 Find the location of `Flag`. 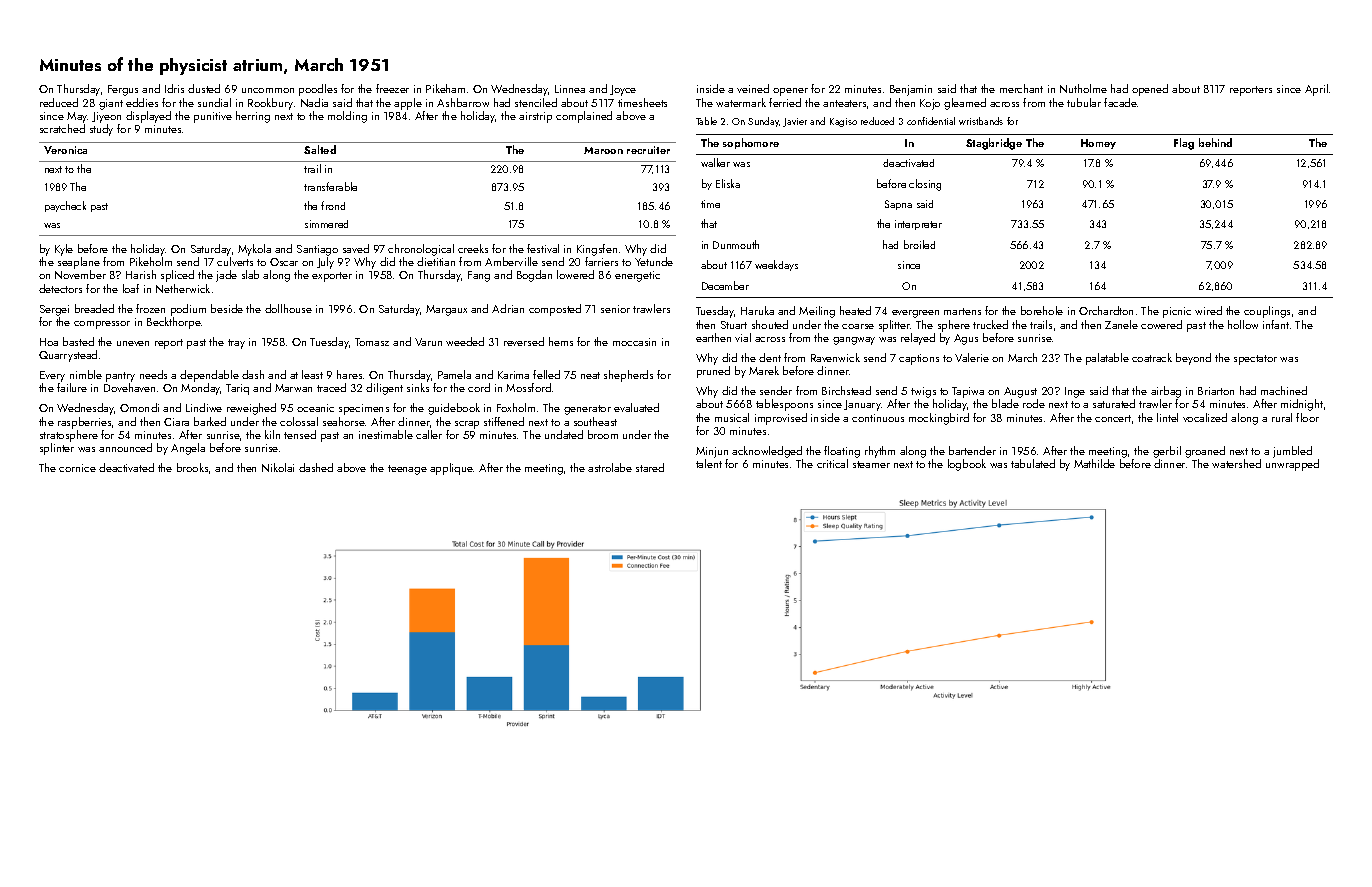

Flag is located at coordinates (1184, 144).
